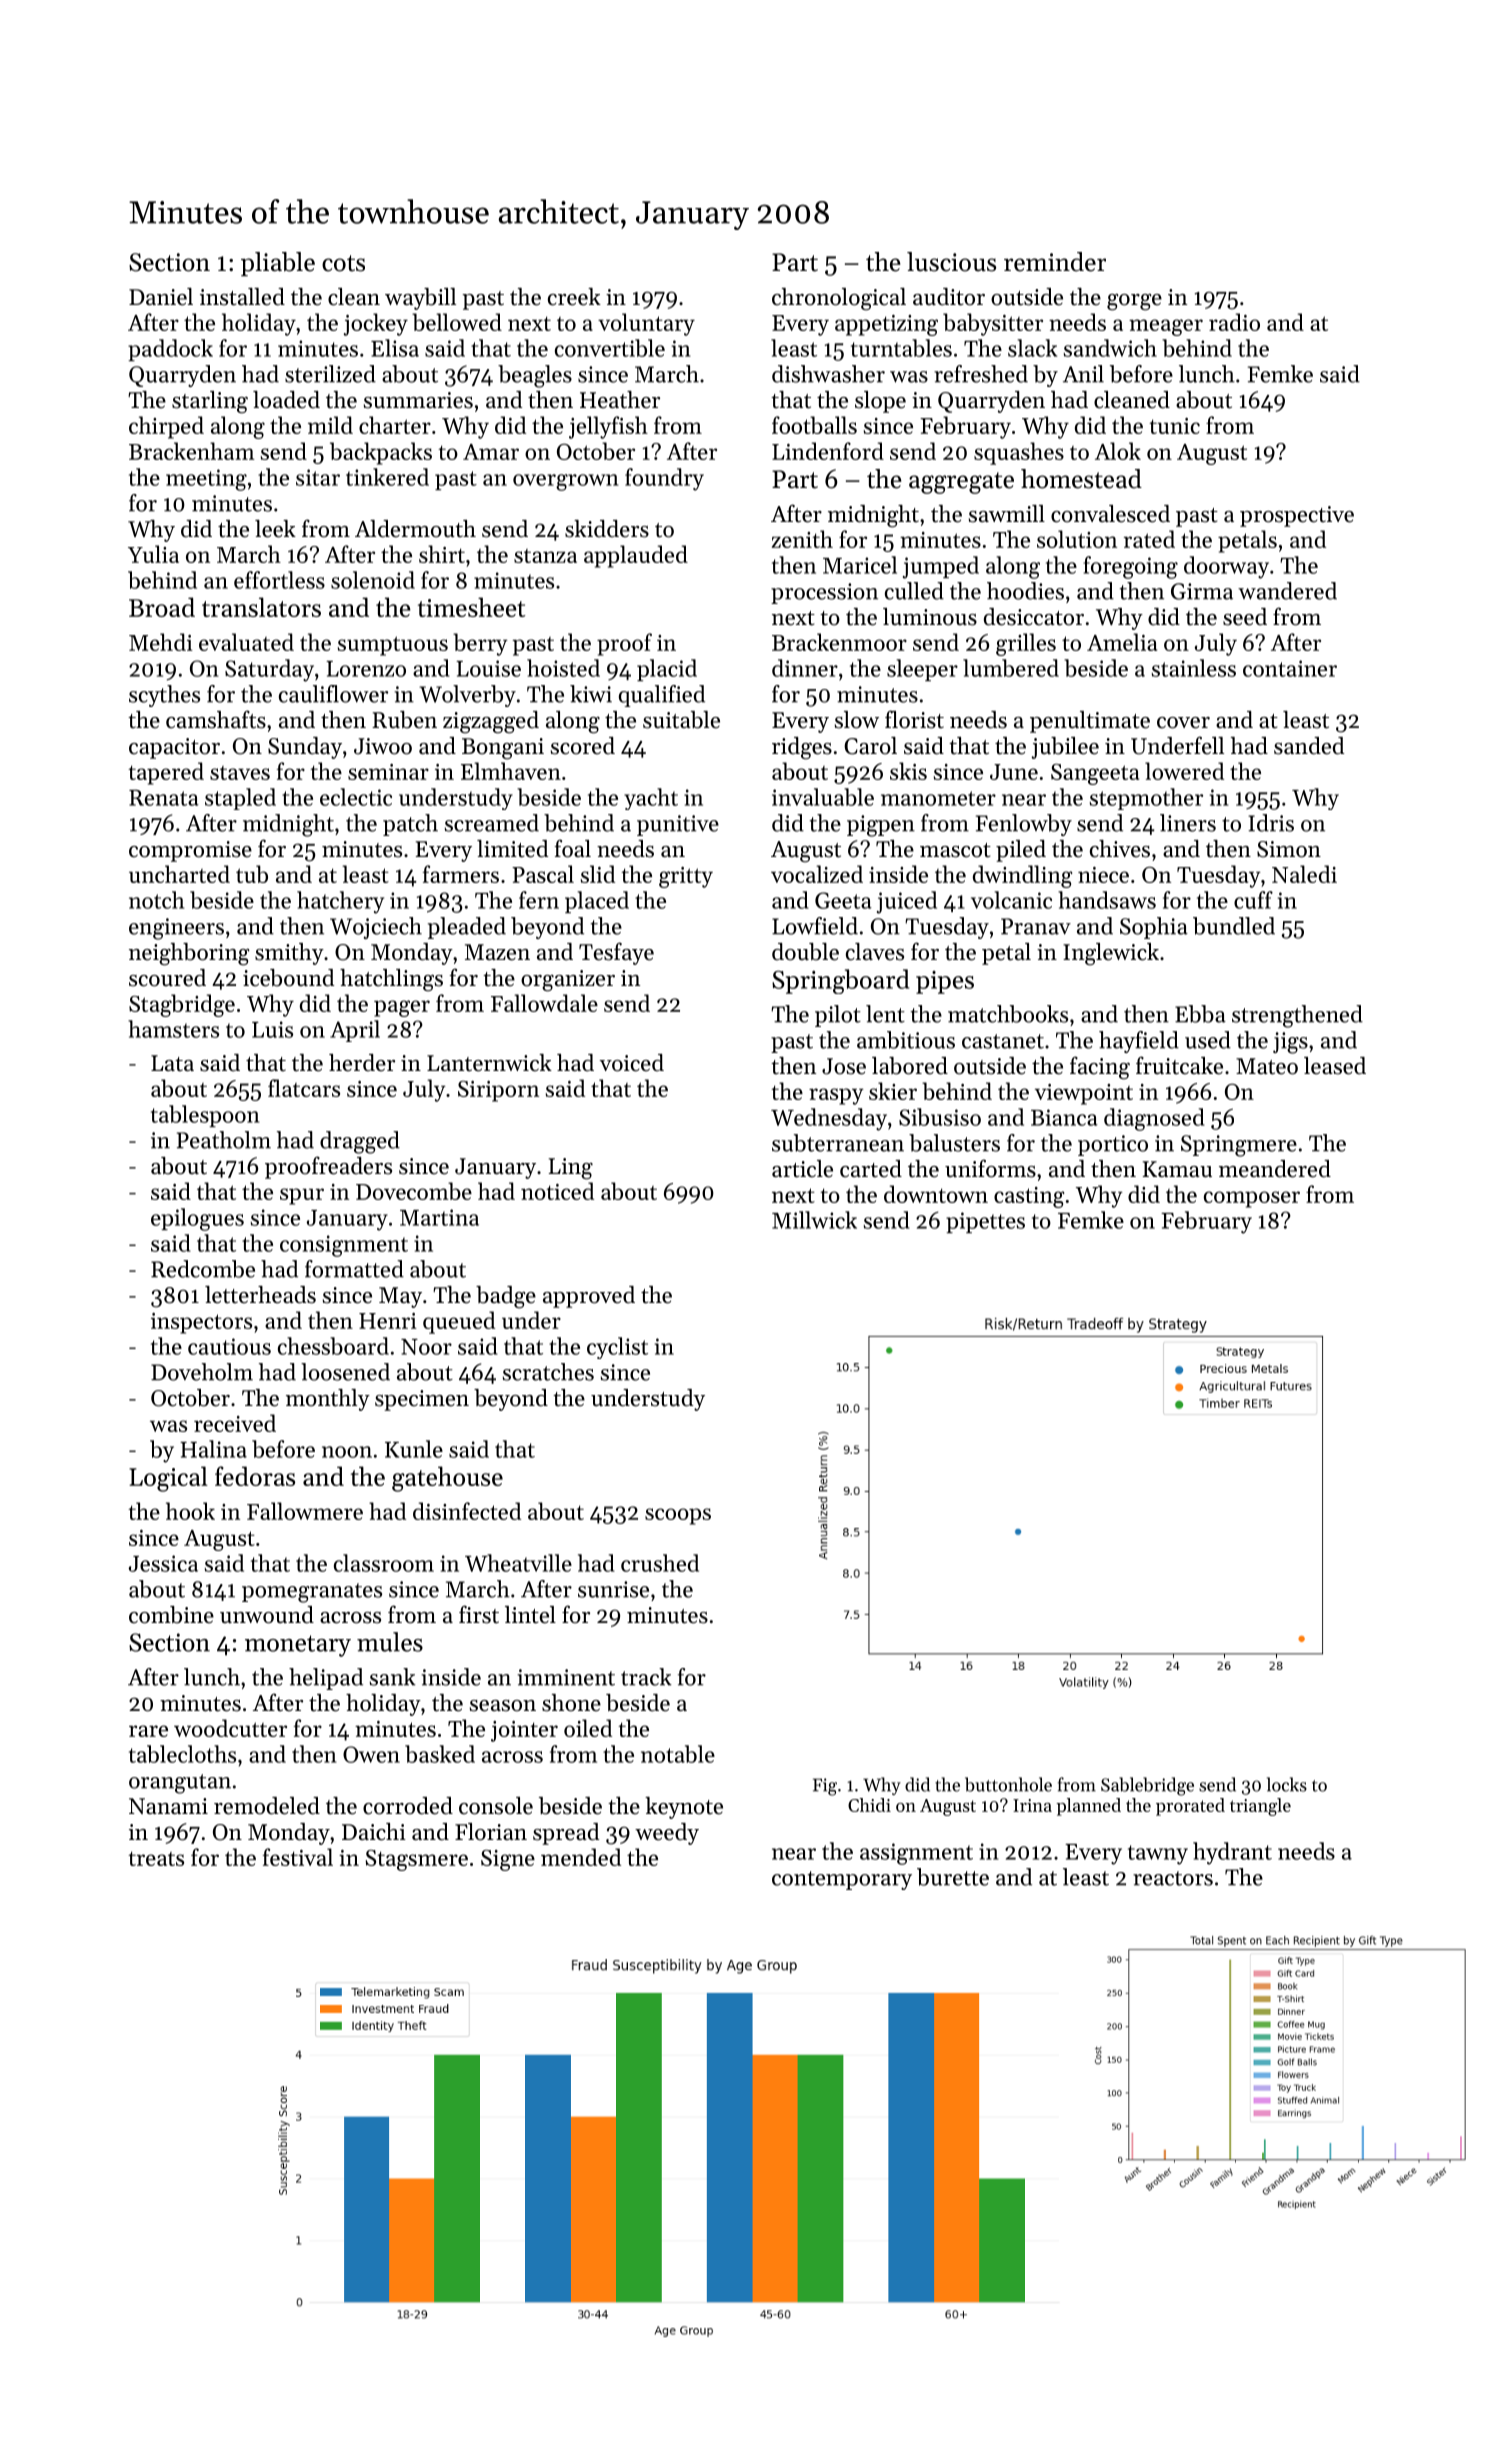  What do you see at coordinates (581, 1857) in the screenshot?
I see `mended` at bounding box center [581, 1857].
